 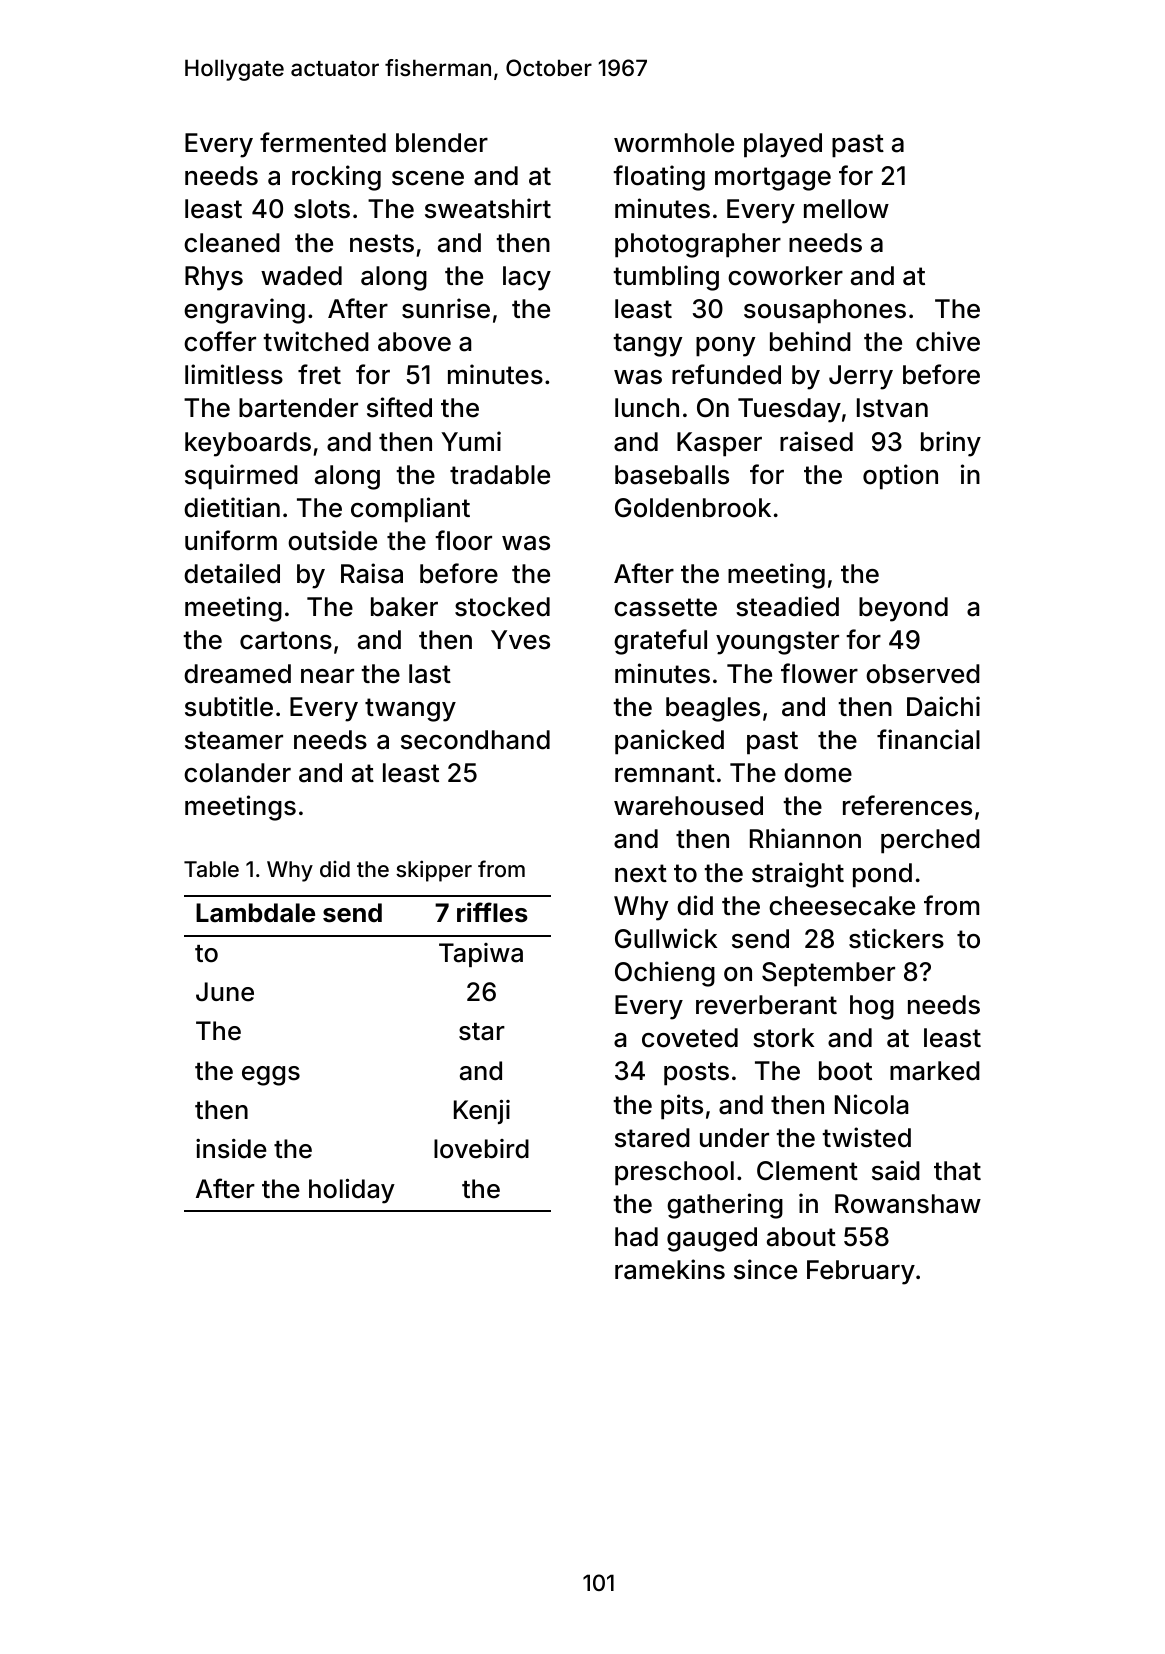 What do you see at coordinates (670, 1269) in the screenshot?
I see `ramekins` at bounding box center [670, 1269].
